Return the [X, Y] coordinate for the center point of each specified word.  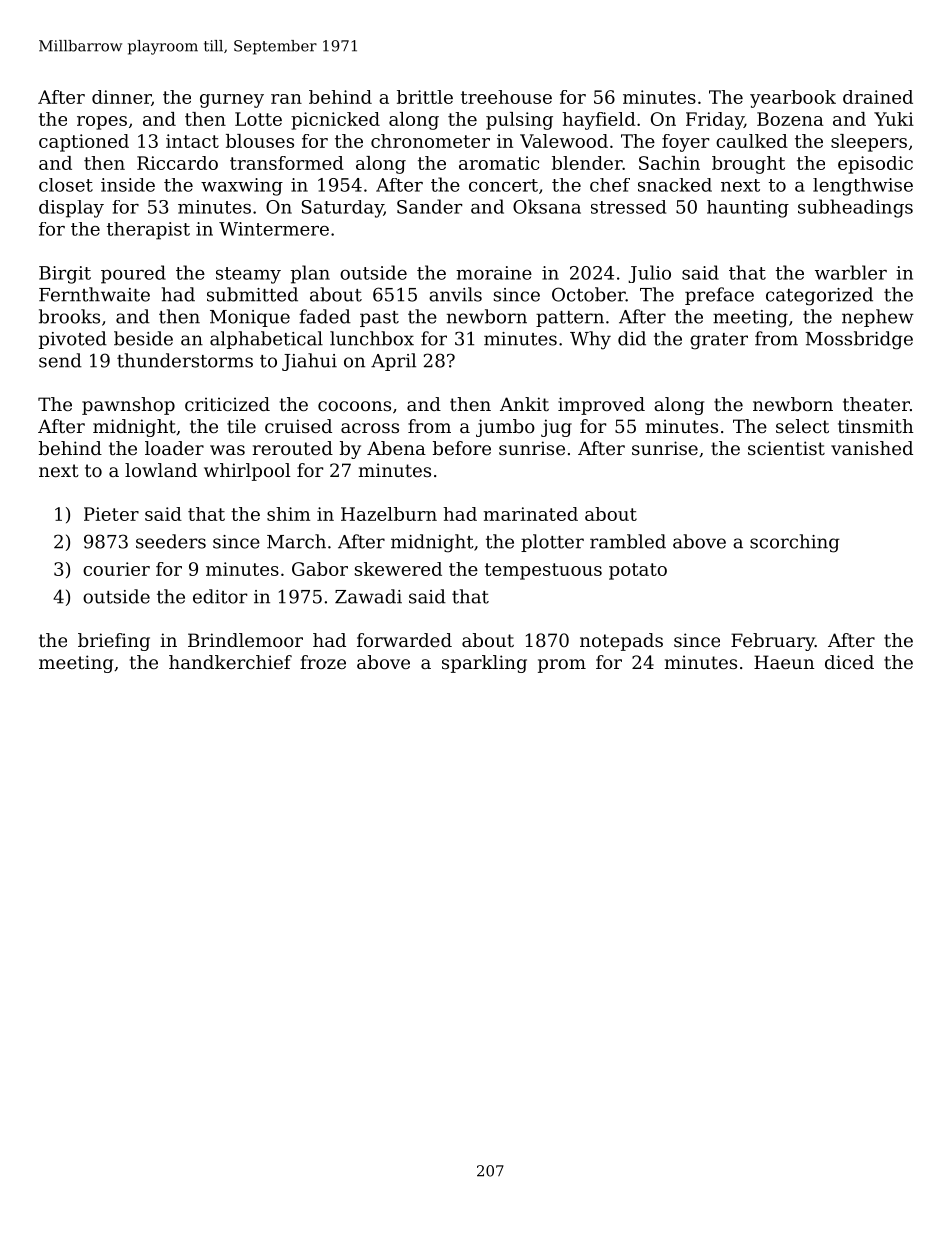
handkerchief [230, 662]
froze [323, 662]
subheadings [855, 208]
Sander [429, 206]
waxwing [242, 187]
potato [638, 571]
